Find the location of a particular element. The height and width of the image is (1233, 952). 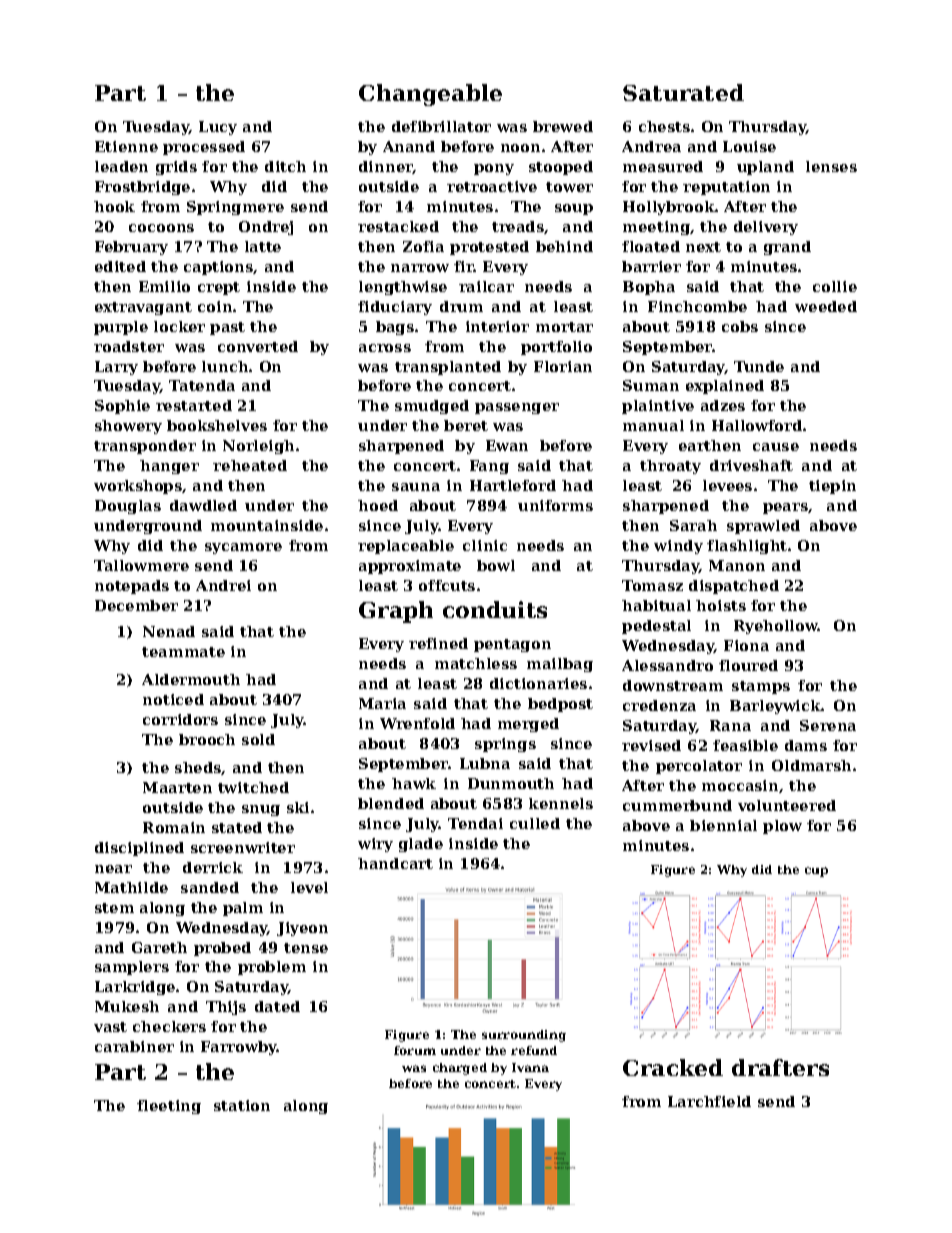

Changeable is located at coordinates (430, 95).
